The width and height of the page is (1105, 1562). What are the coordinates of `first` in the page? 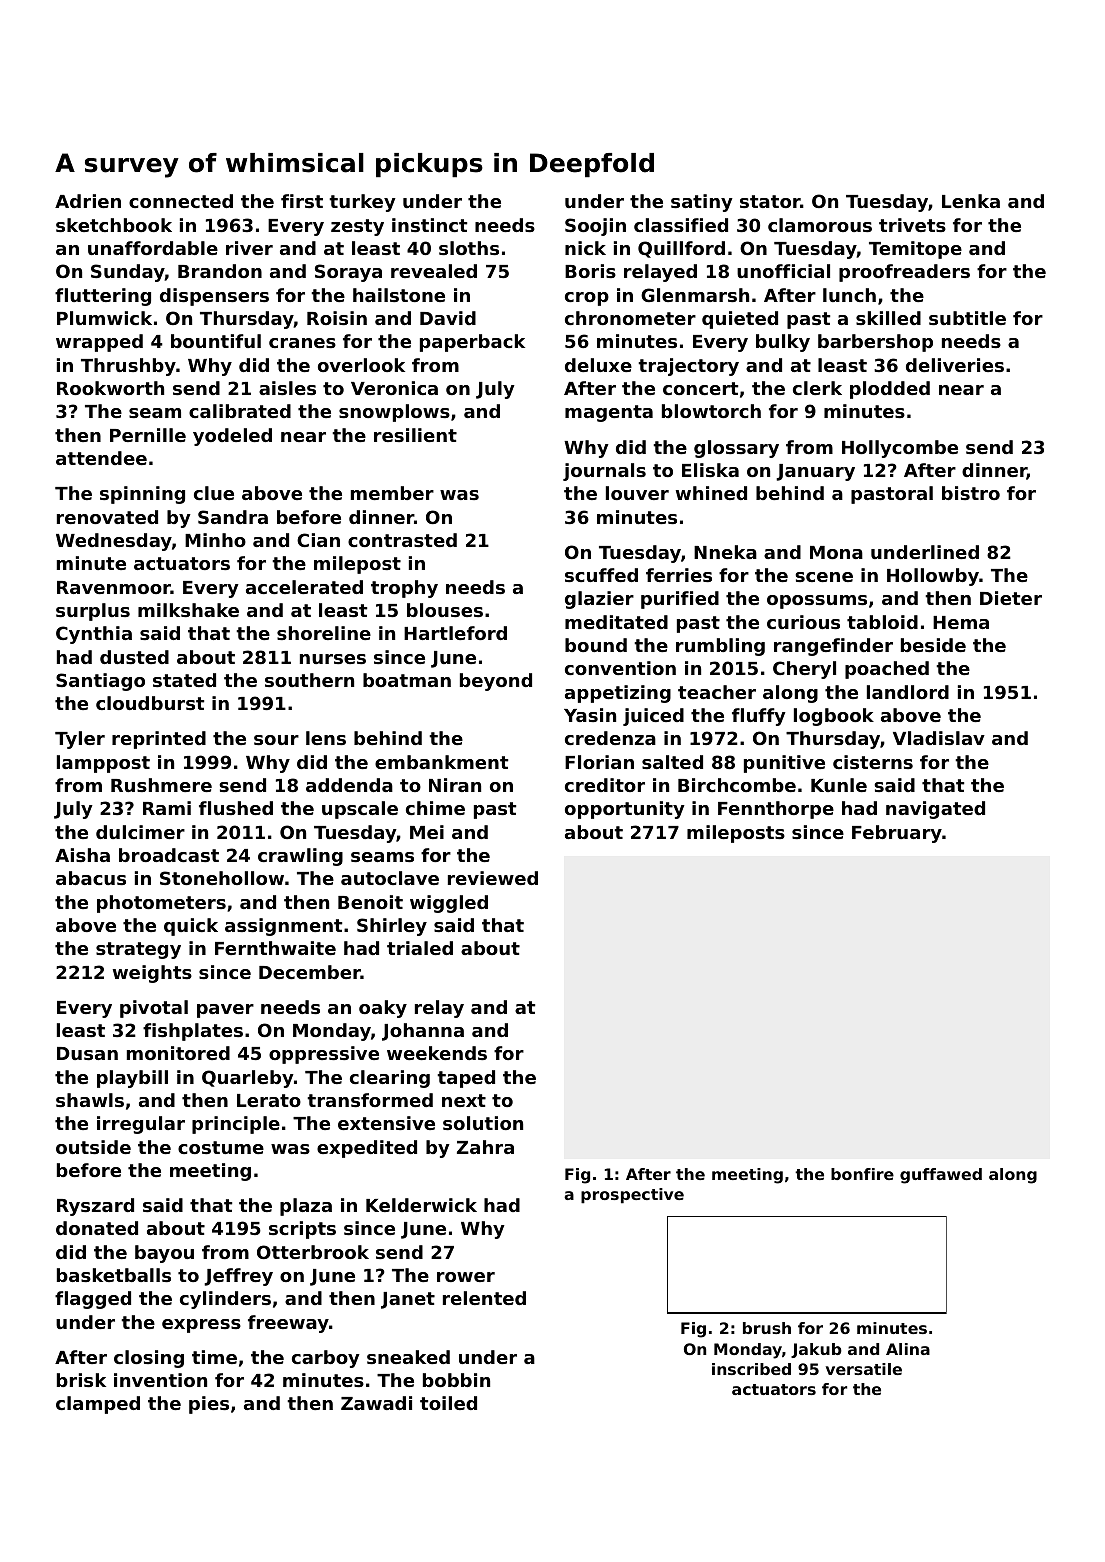 It's located at (302, 201).
